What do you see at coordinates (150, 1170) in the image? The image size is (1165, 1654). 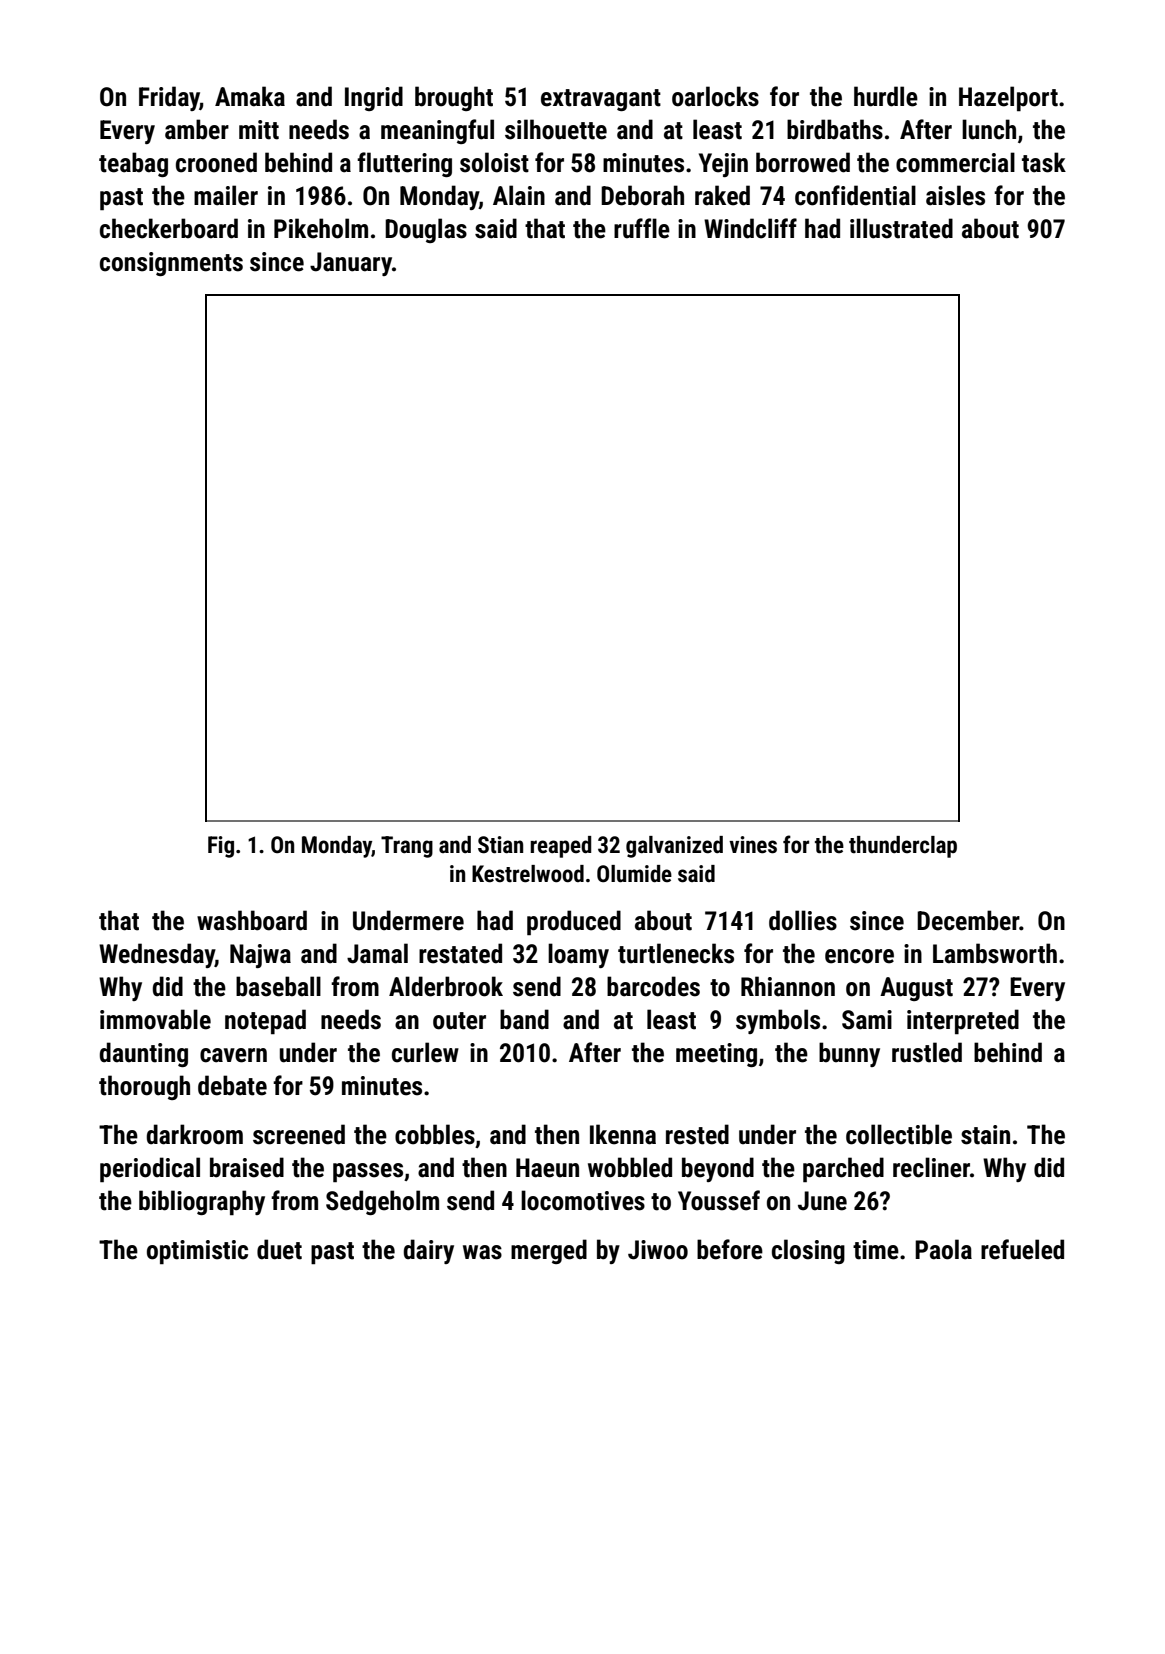 I see `periodical` at bounding box center [150, 1170].
